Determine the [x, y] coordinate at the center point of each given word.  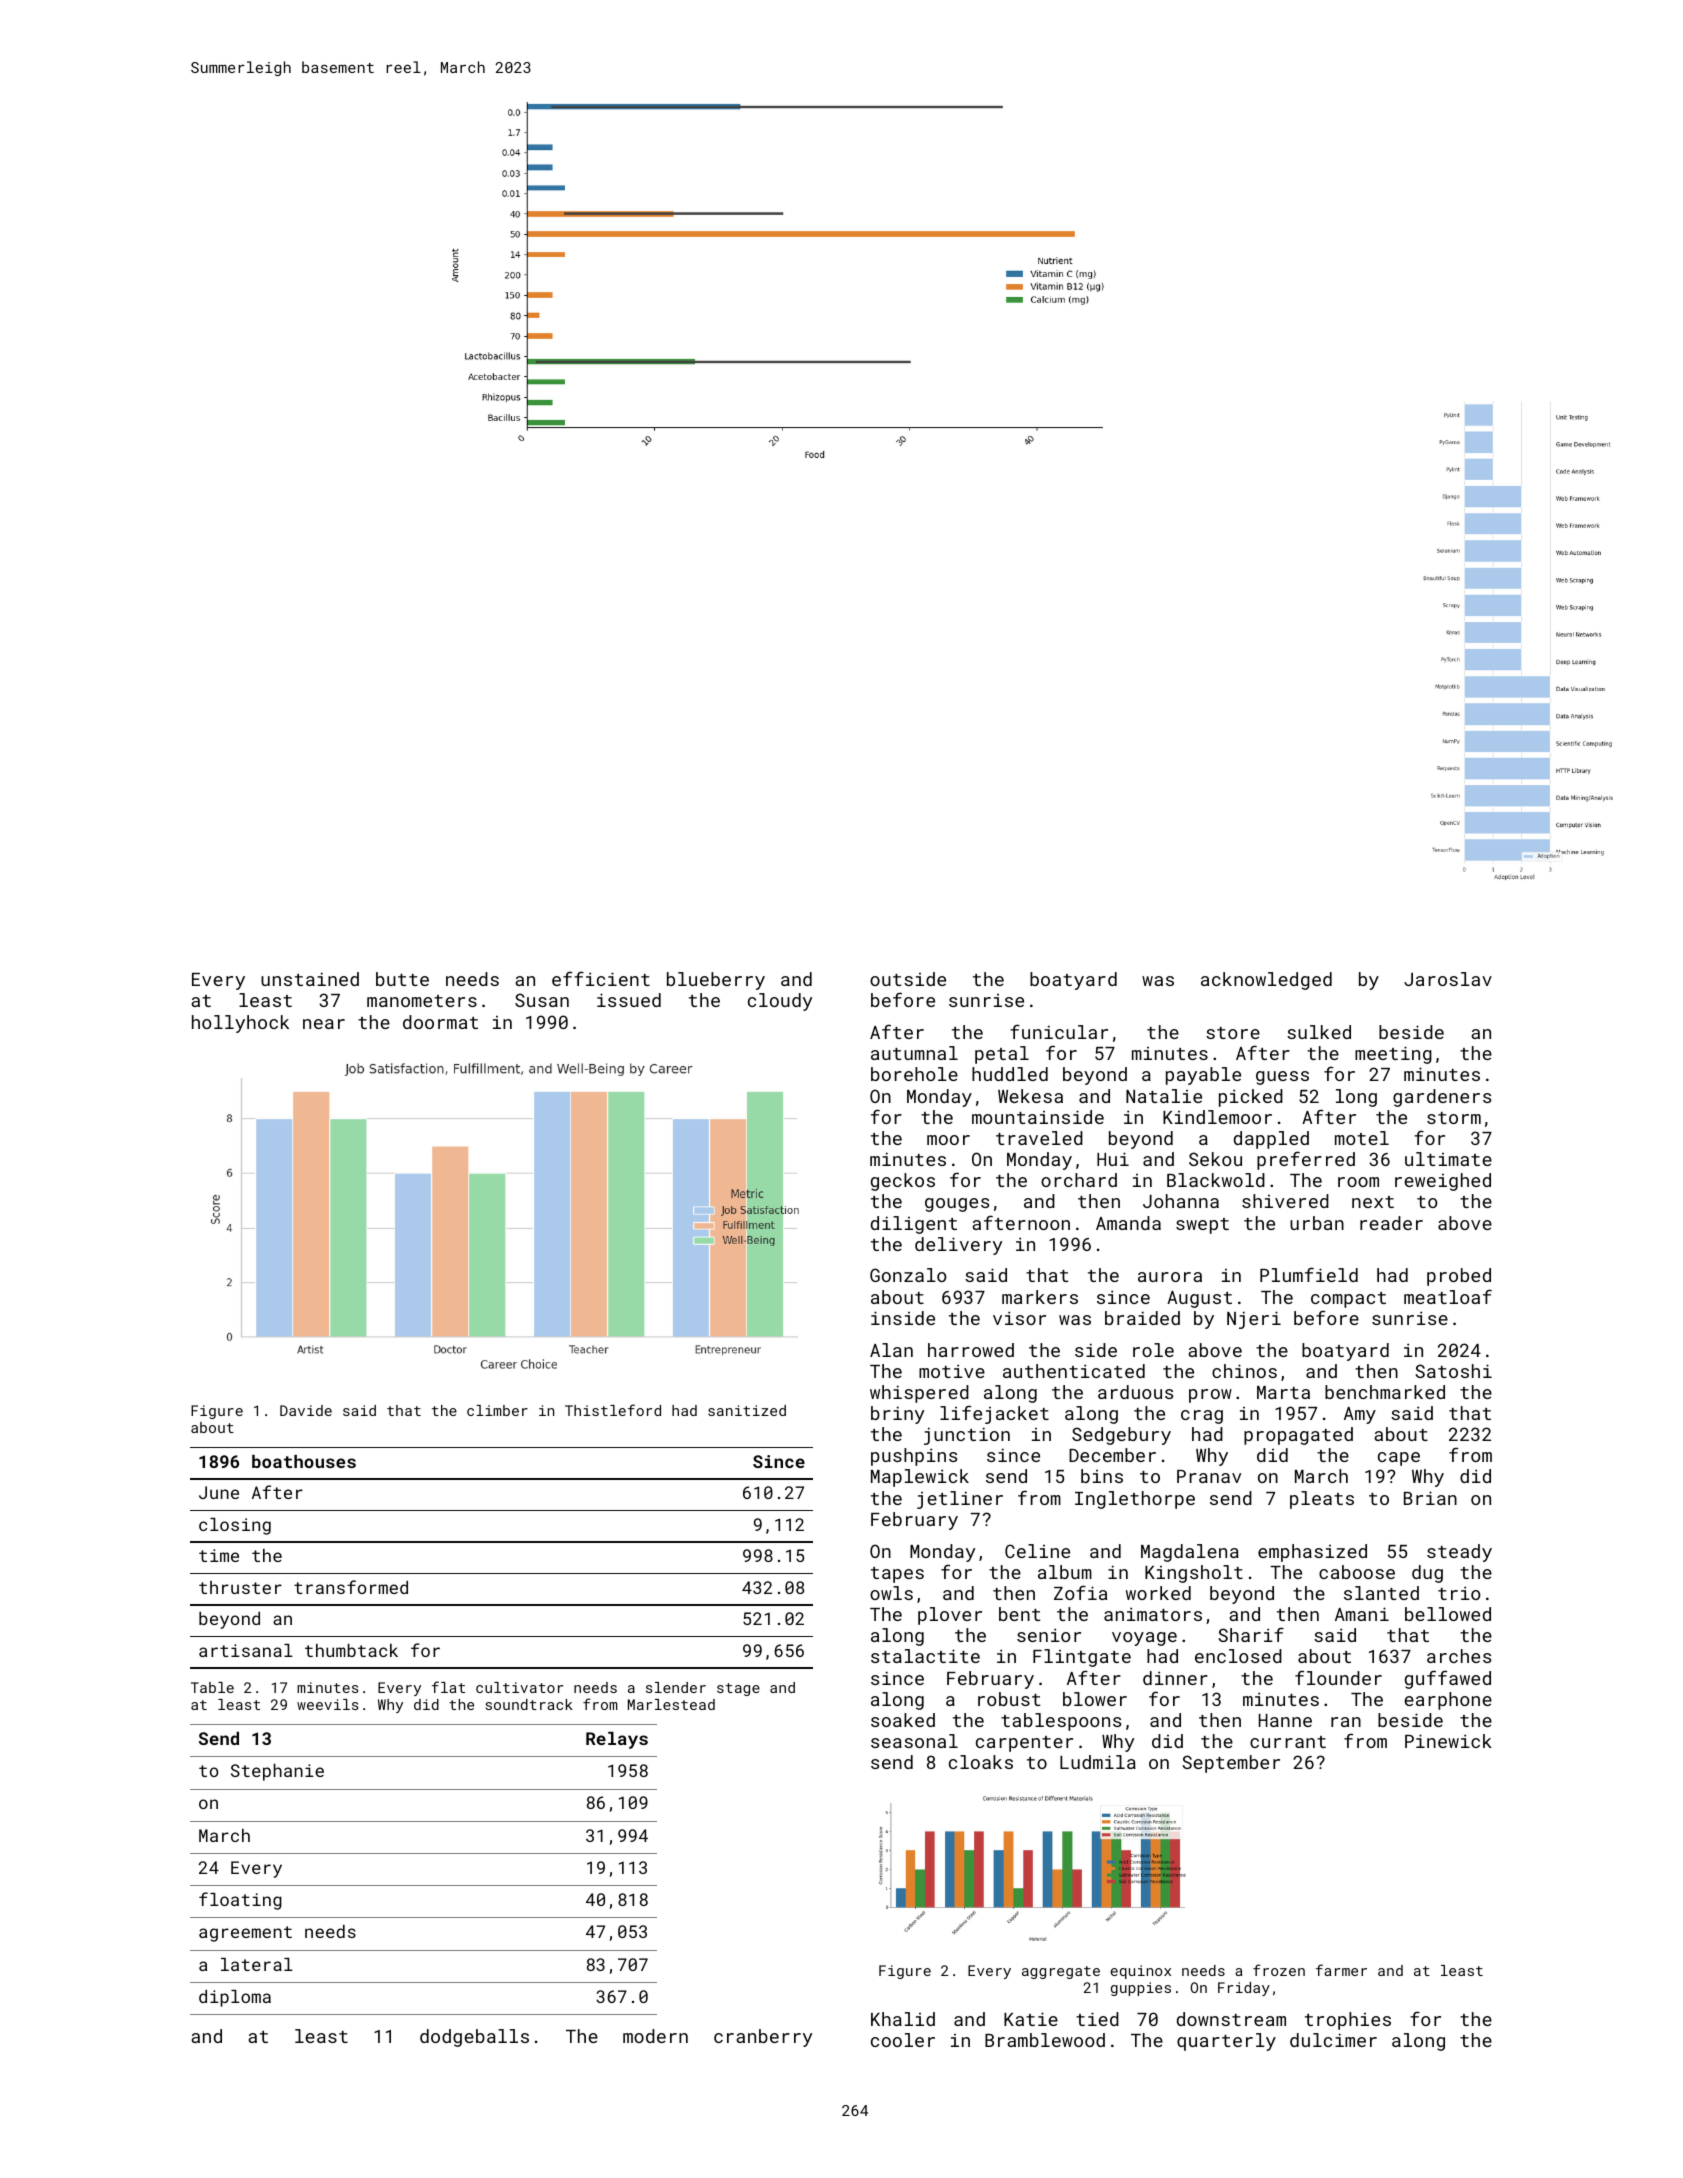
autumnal [914, 1053]
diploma [235, 1998]
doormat [440, 1022]
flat [448, 1687]
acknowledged [1266, 981]
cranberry [763, 2038]
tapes [897, 1575]
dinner [1175, 1678]
